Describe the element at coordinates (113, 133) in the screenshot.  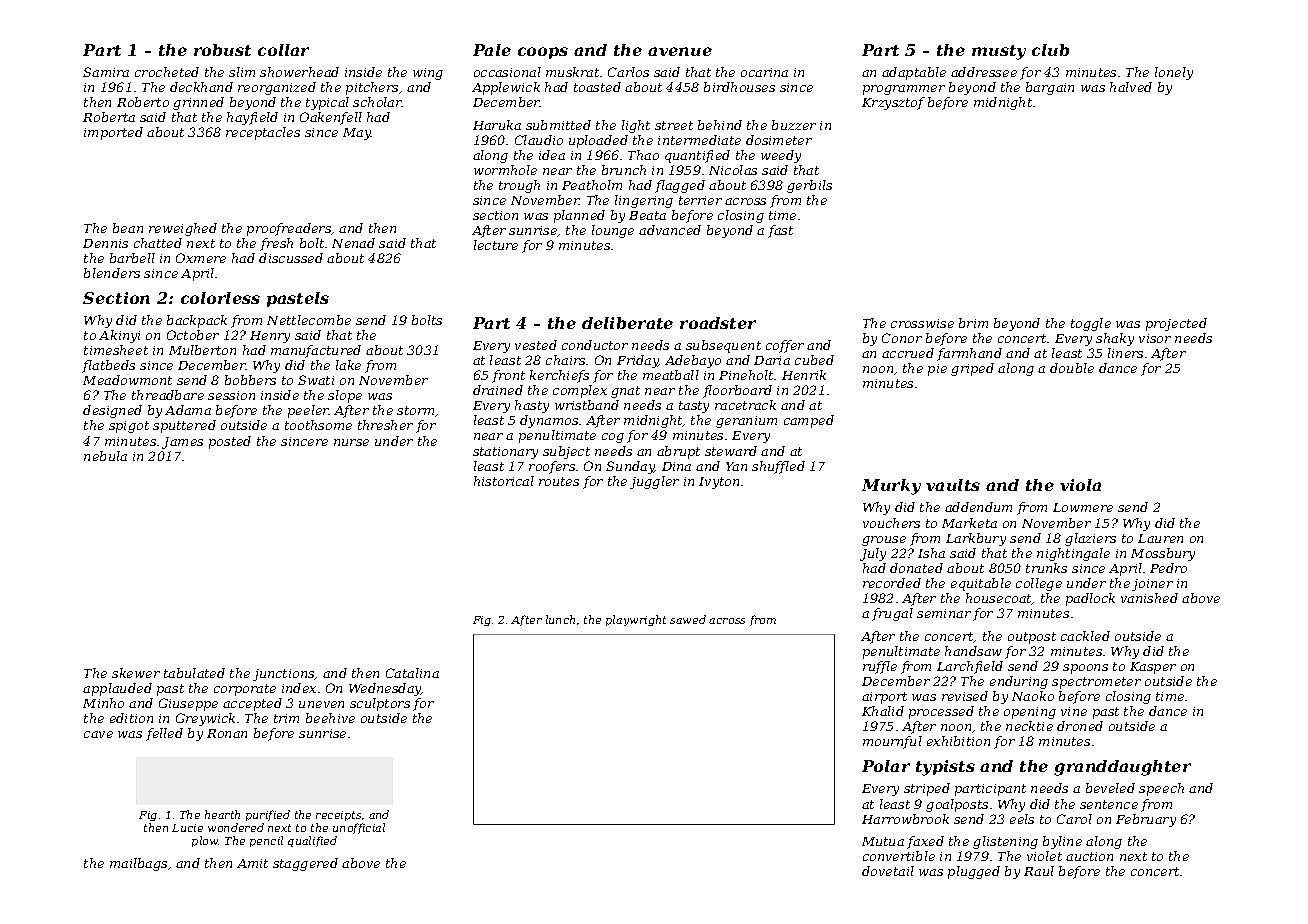
I see `imported` at that location.
